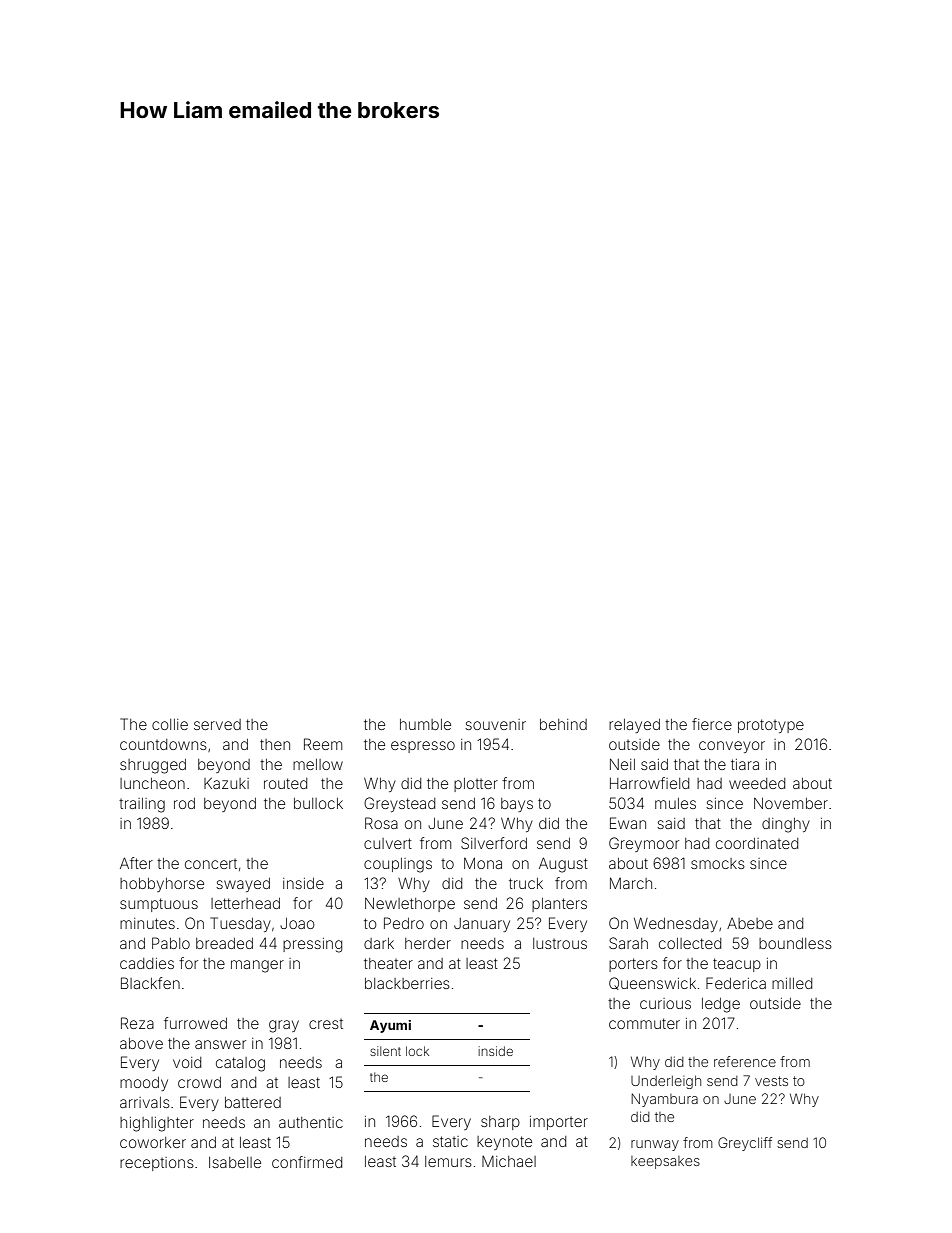 This screenshot has width=952, height=1233. Describe the element at coordinates (217, 724) in the screenshot. I see `served` at that location.
